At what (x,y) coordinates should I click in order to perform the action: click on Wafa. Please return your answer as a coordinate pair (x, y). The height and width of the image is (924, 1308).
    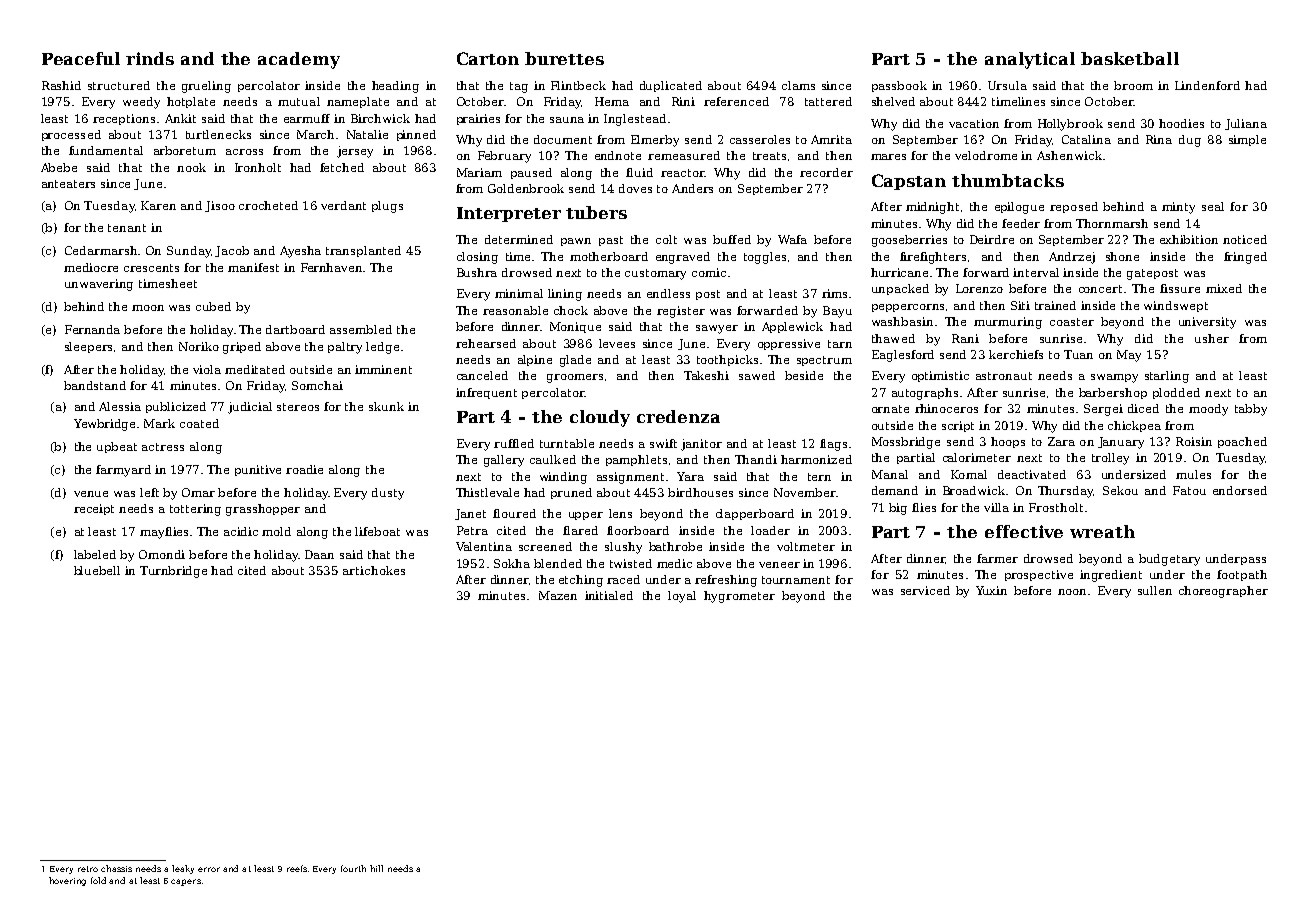
    Looking at the image, I should click on (792, 239).
